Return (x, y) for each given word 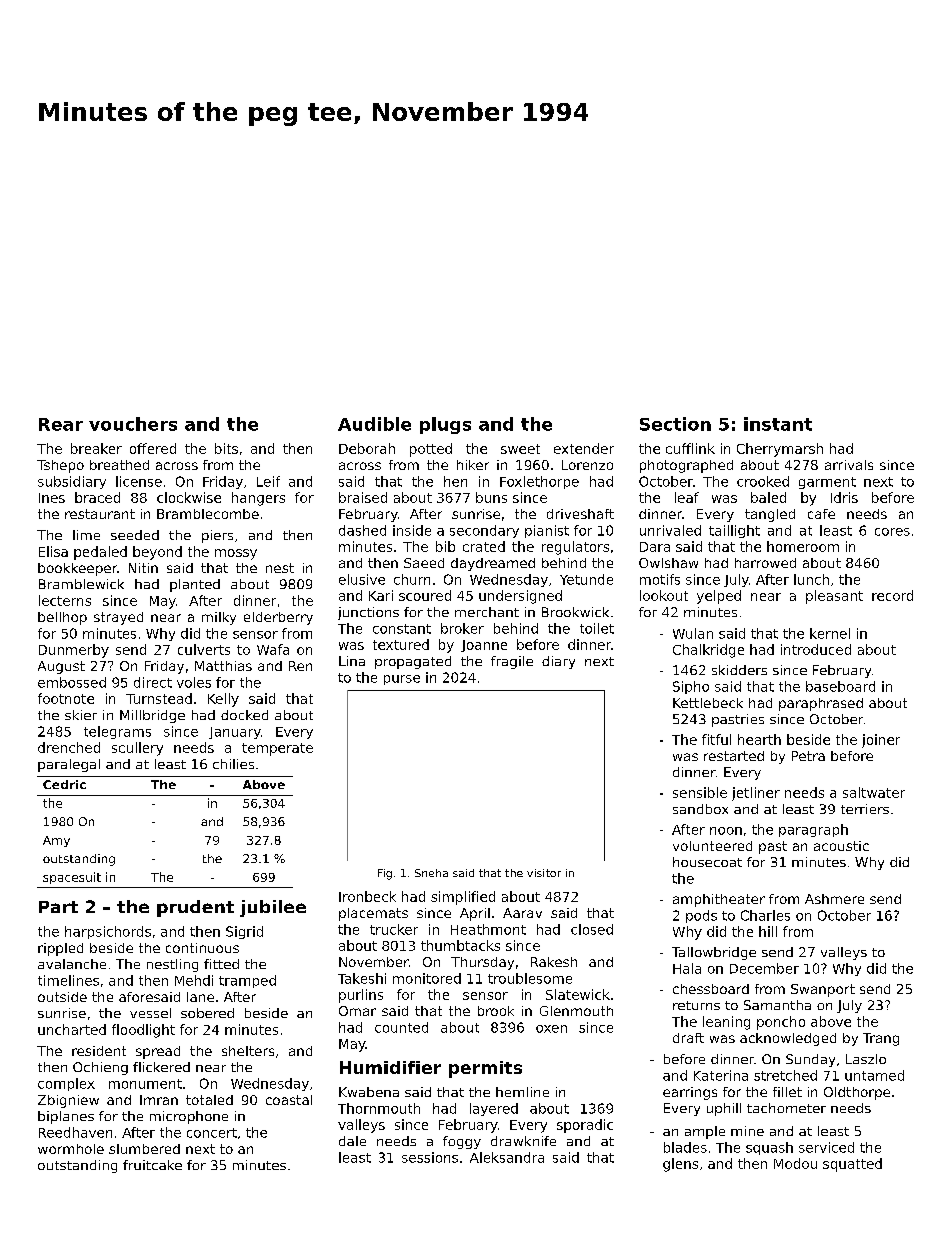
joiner (881, 741)
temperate (277, 749)
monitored (427, 978)
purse (402, 680)
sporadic (585, 1126)
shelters (248, 1051)
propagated (413, 662)
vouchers (133, 424)
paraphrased (821, 704)
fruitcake (152, 1165)
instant (778, 424)
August (61, 667)
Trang (881, 1039)
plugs (445, 425)
